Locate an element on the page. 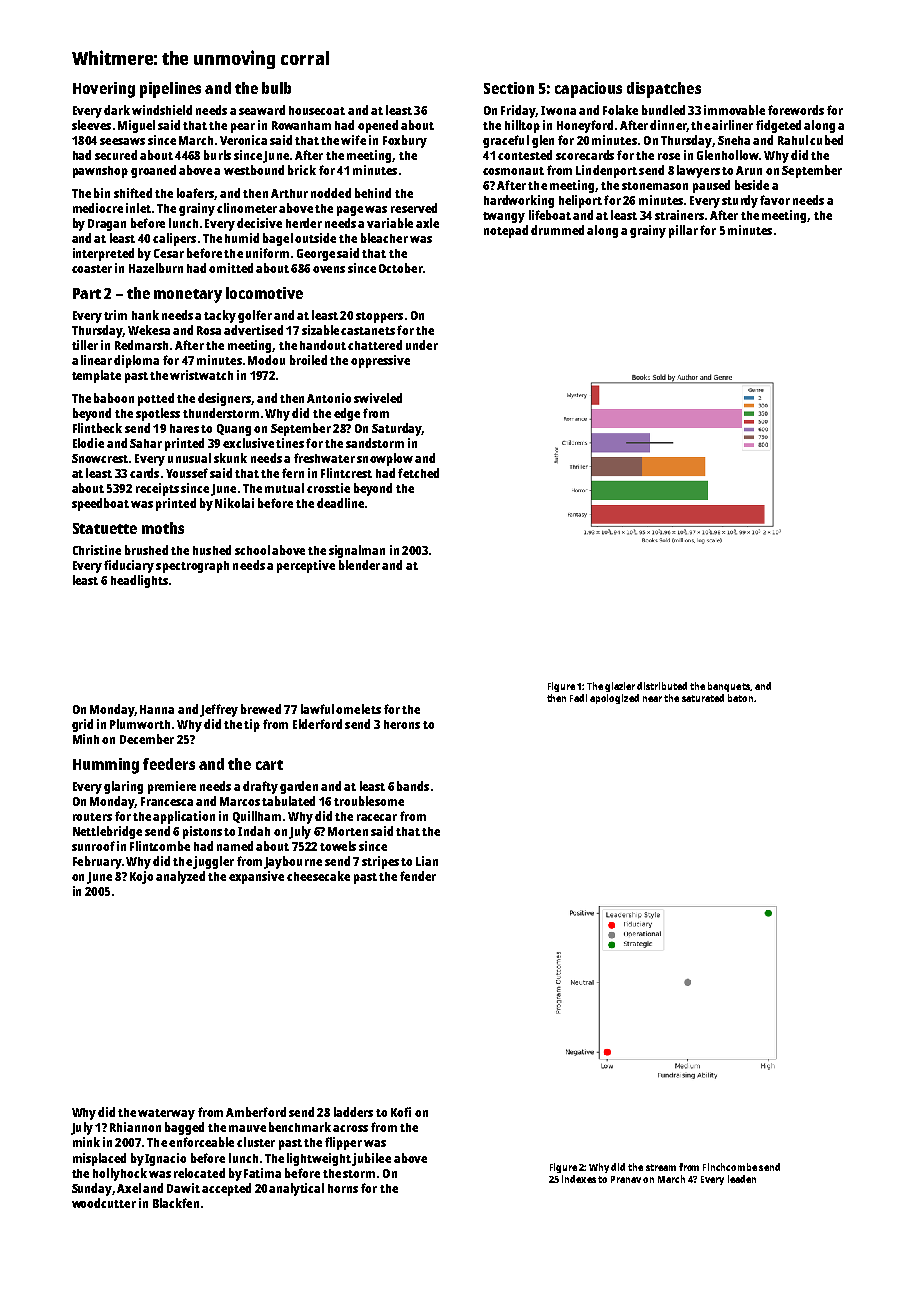 The width and height of the page is (924, 1308). Kofi is located at coordinates (401, 1112).
